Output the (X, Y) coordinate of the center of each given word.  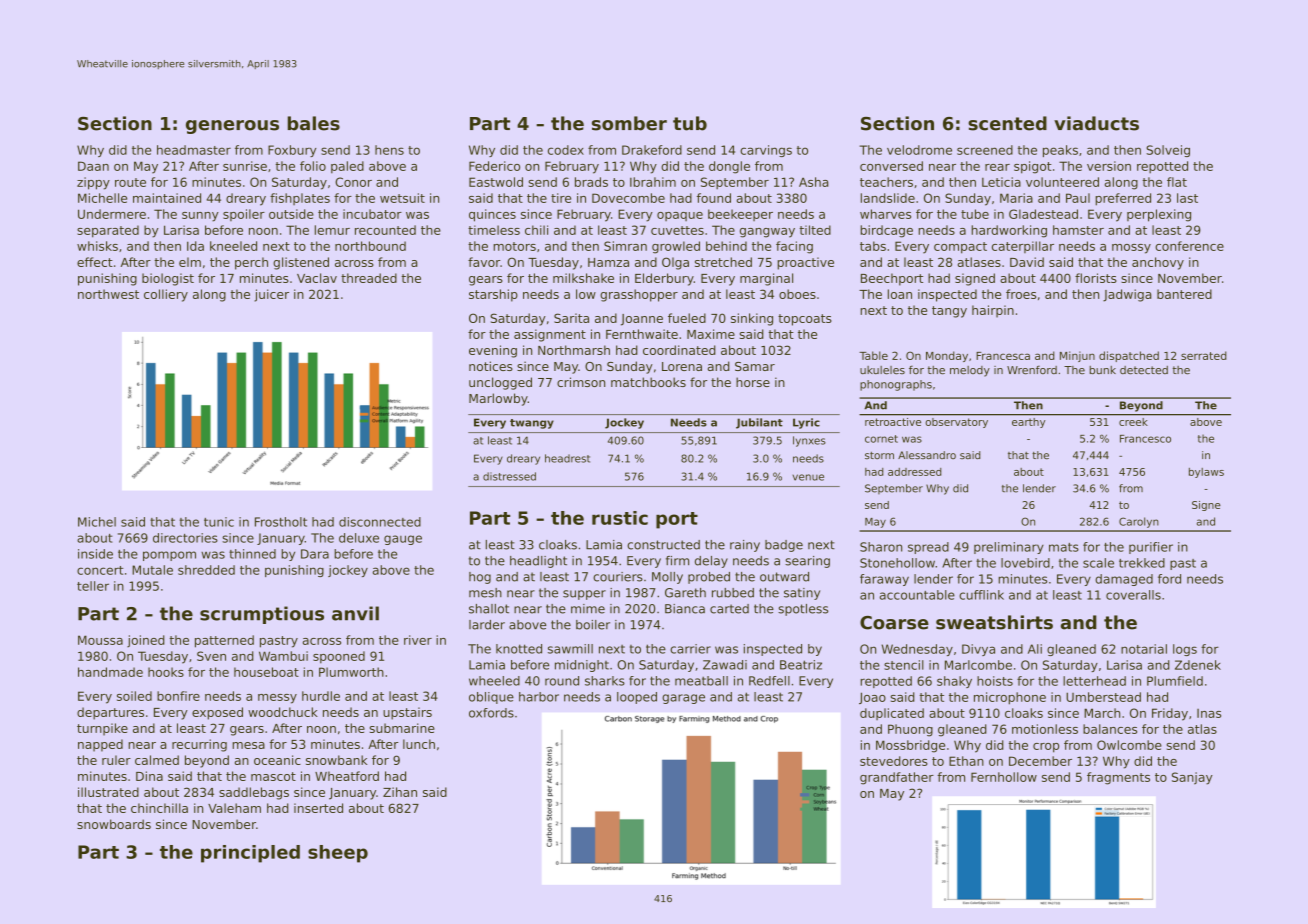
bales (314, 123)
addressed (914, 472)
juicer (272, 295)
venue (808, 477)
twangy (532, 424)
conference (1189, 246)
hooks (166, 672)
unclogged (500, 383)
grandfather (897, 778)
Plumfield (1175, 681)
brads (591, 182)
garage (683, 699)
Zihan (400, 792)
